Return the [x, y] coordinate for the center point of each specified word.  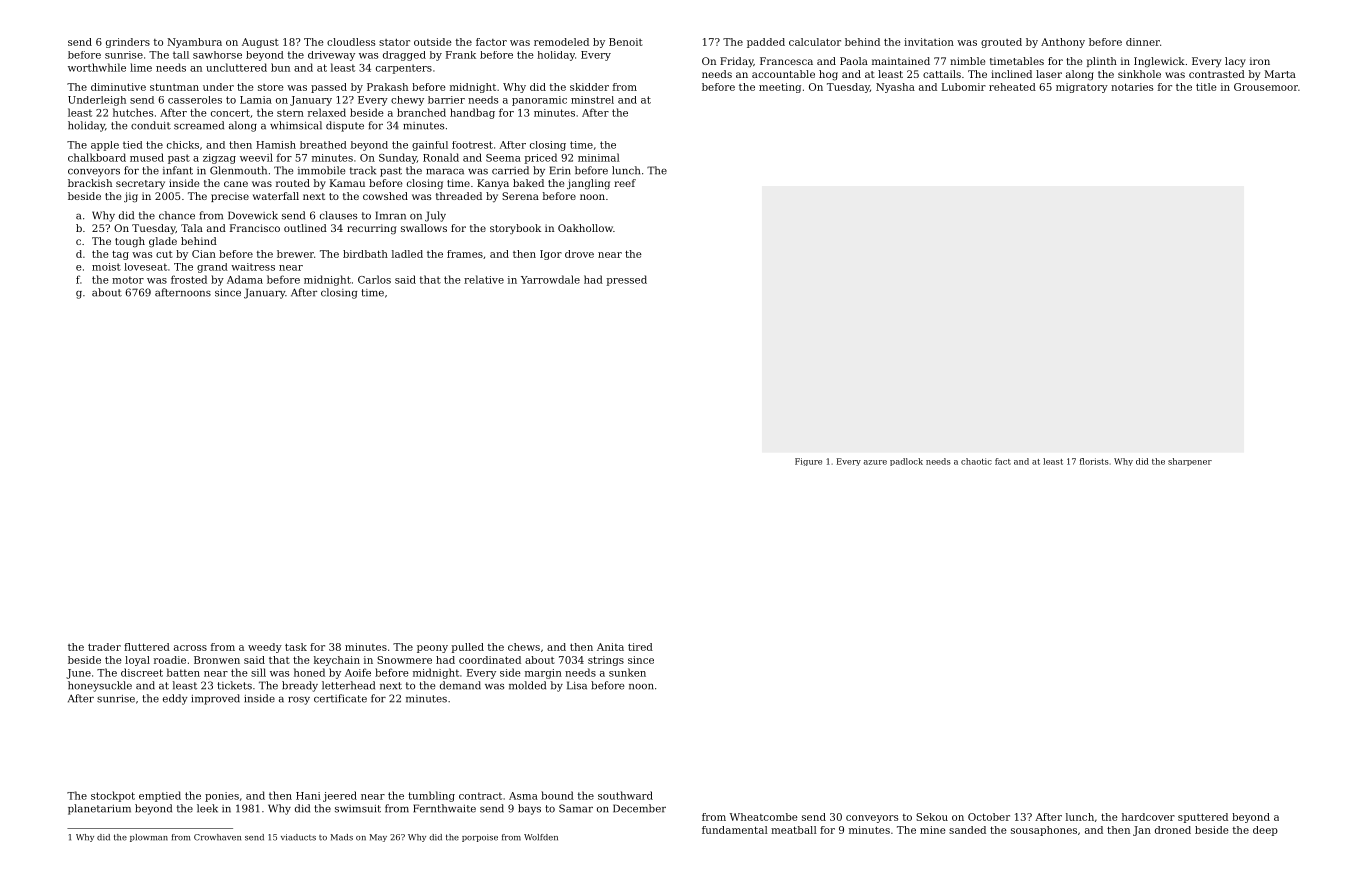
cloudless [351, 42]
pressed [627, 280]
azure [875, 462]
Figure [808, 462]
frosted [189, 279]
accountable [783, 74]
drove [579, 254]
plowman [149, 838]
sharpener [1190, 462]
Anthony [1063, 43]
